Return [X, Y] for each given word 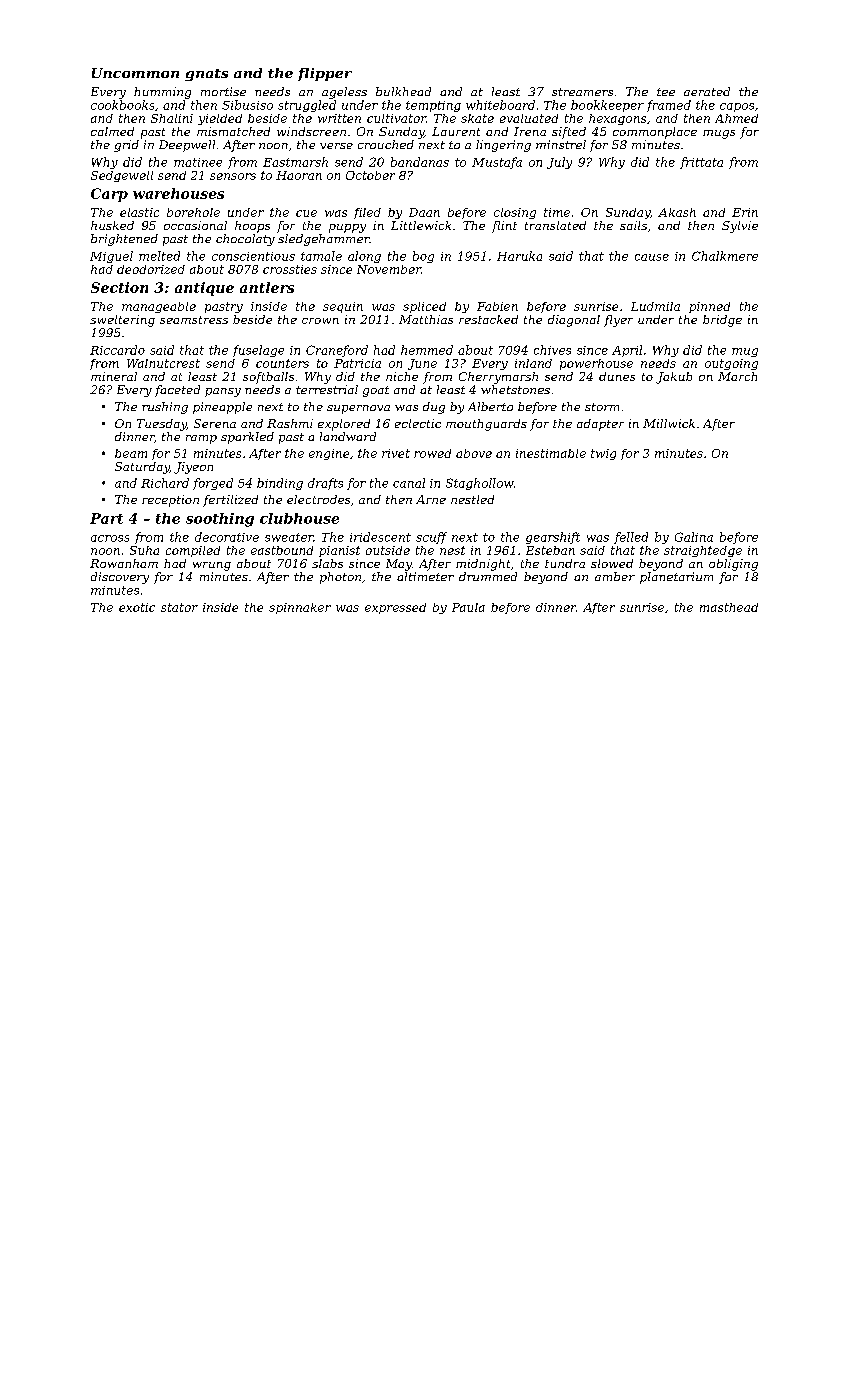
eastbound [282, 550]
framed [669, 106]
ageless [344, 93]
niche [402, 376]
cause [652, 257]
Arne [431, 499]
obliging [733, 565]
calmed [112, 131]
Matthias [426, 319]
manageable [159, 307]
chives [552, 350]
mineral [114, 376]
